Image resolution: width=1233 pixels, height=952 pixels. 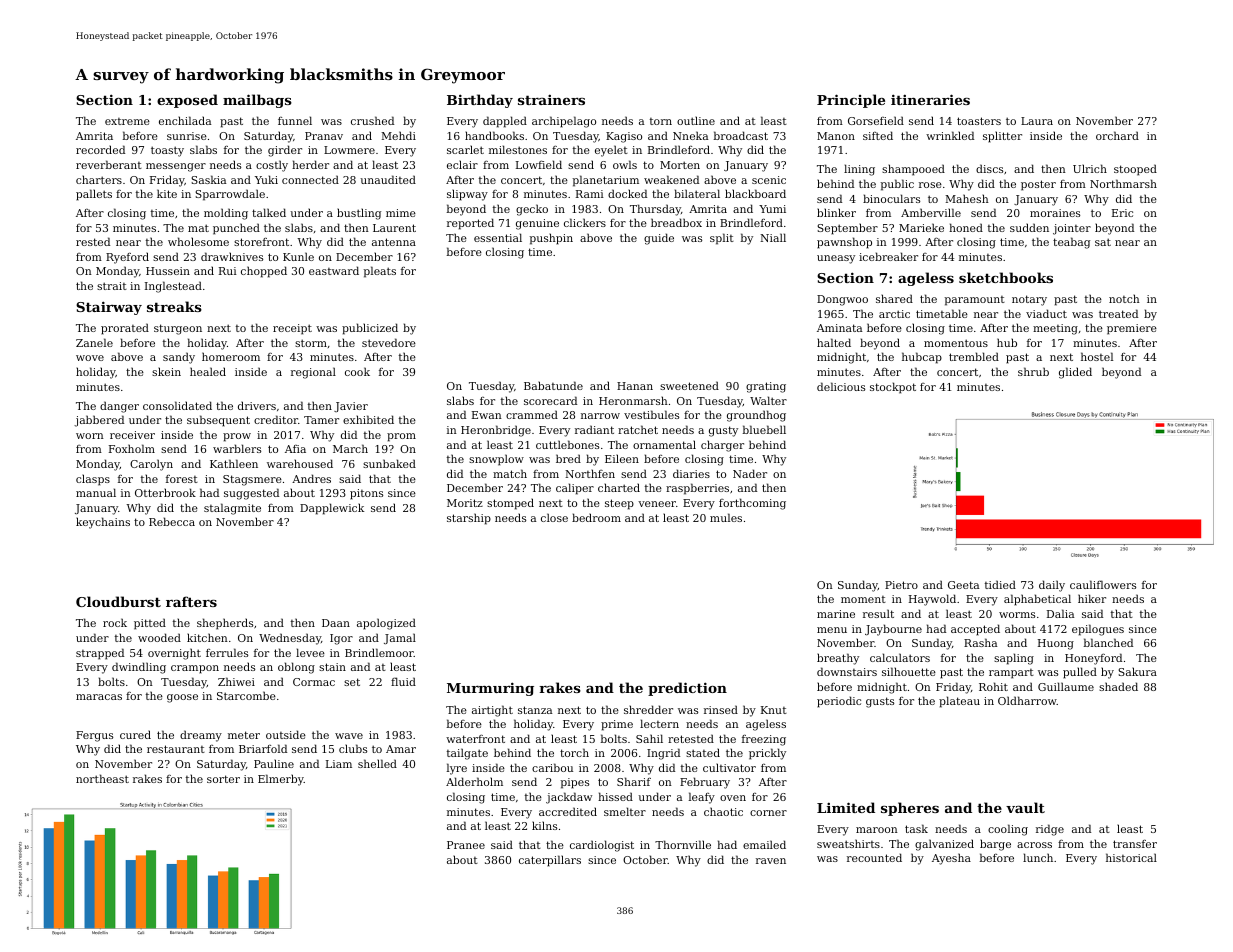 What do you see at coordinates (689, 385) in the image?
I see `sweetened` at bounding box center [689, 385].
